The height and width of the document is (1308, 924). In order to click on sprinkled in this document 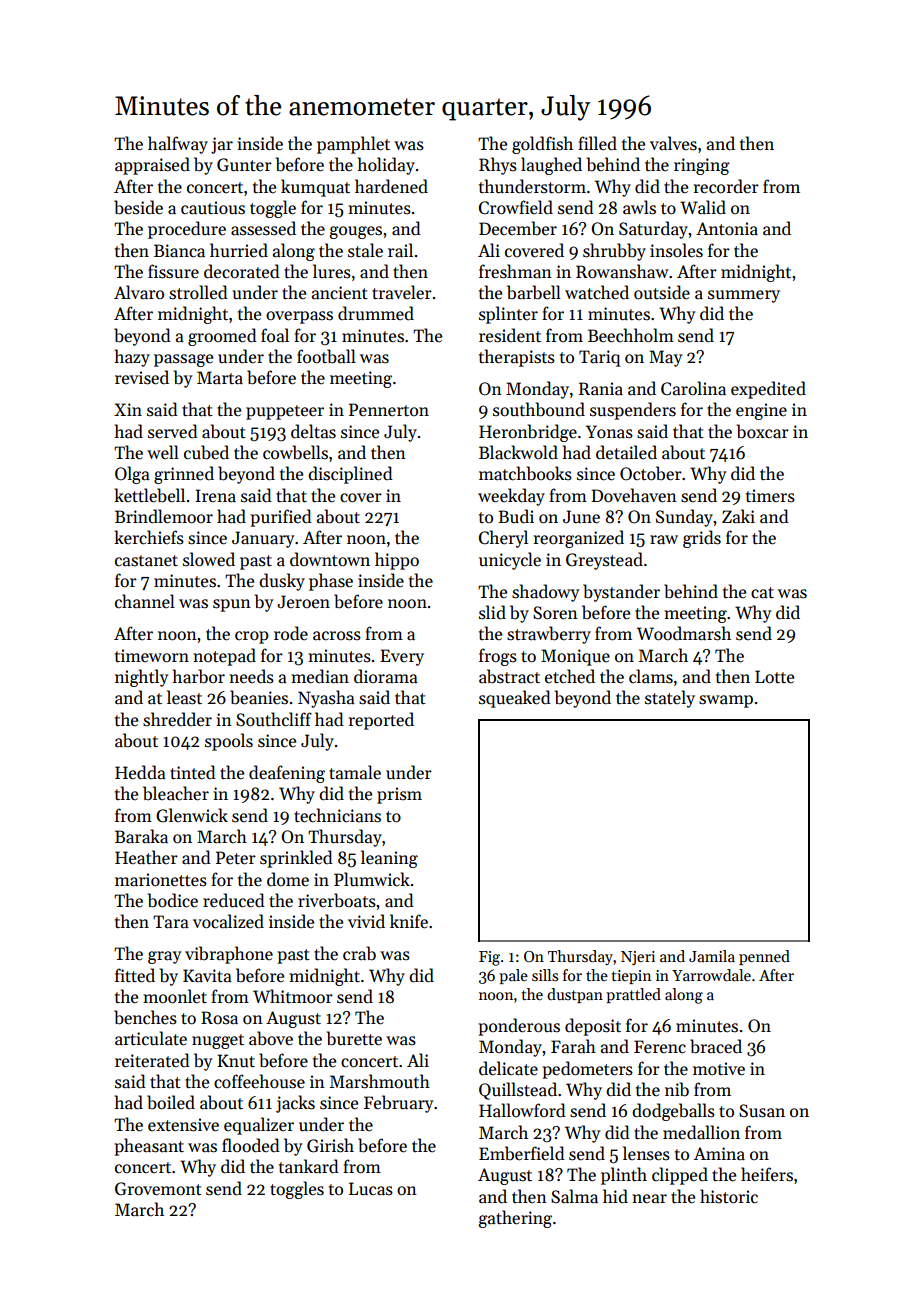, I will do `click(296, 859)`.
